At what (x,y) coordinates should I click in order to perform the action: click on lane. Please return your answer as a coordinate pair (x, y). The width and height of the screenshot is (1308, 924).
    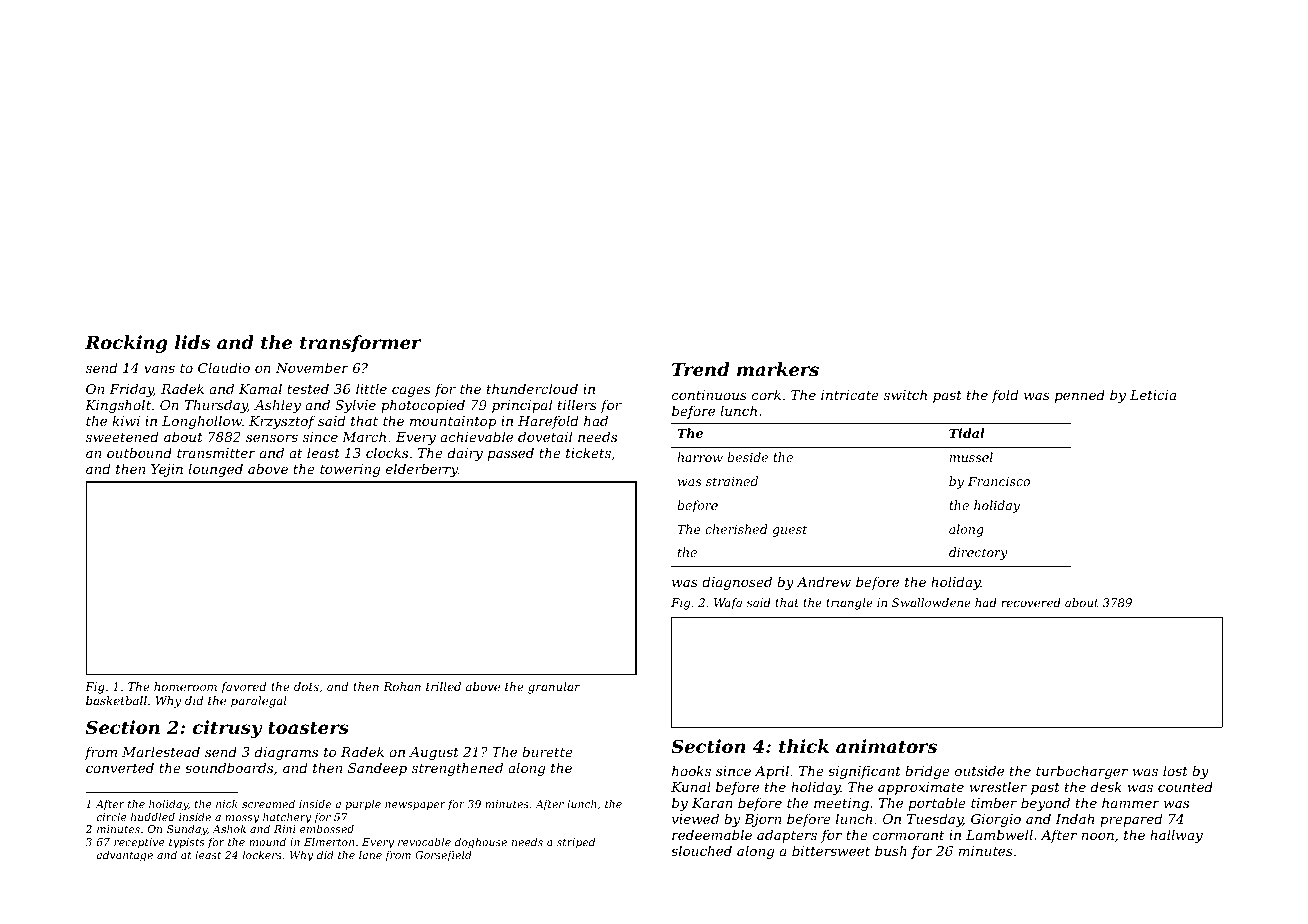
    Looking at the image, I should click on (370, 854).
